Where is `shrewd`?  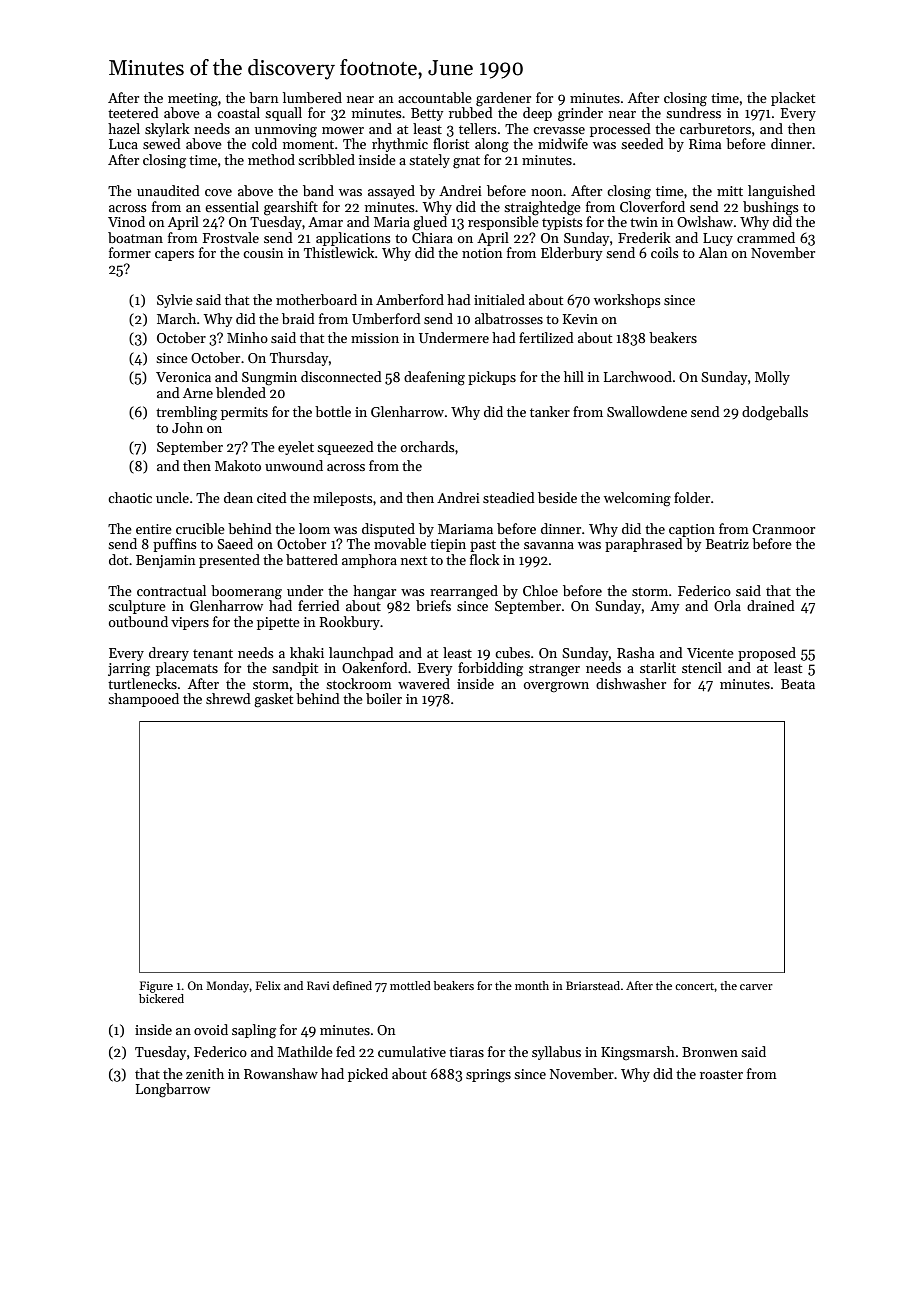 shrewd is located at coordinates (228, 698).
